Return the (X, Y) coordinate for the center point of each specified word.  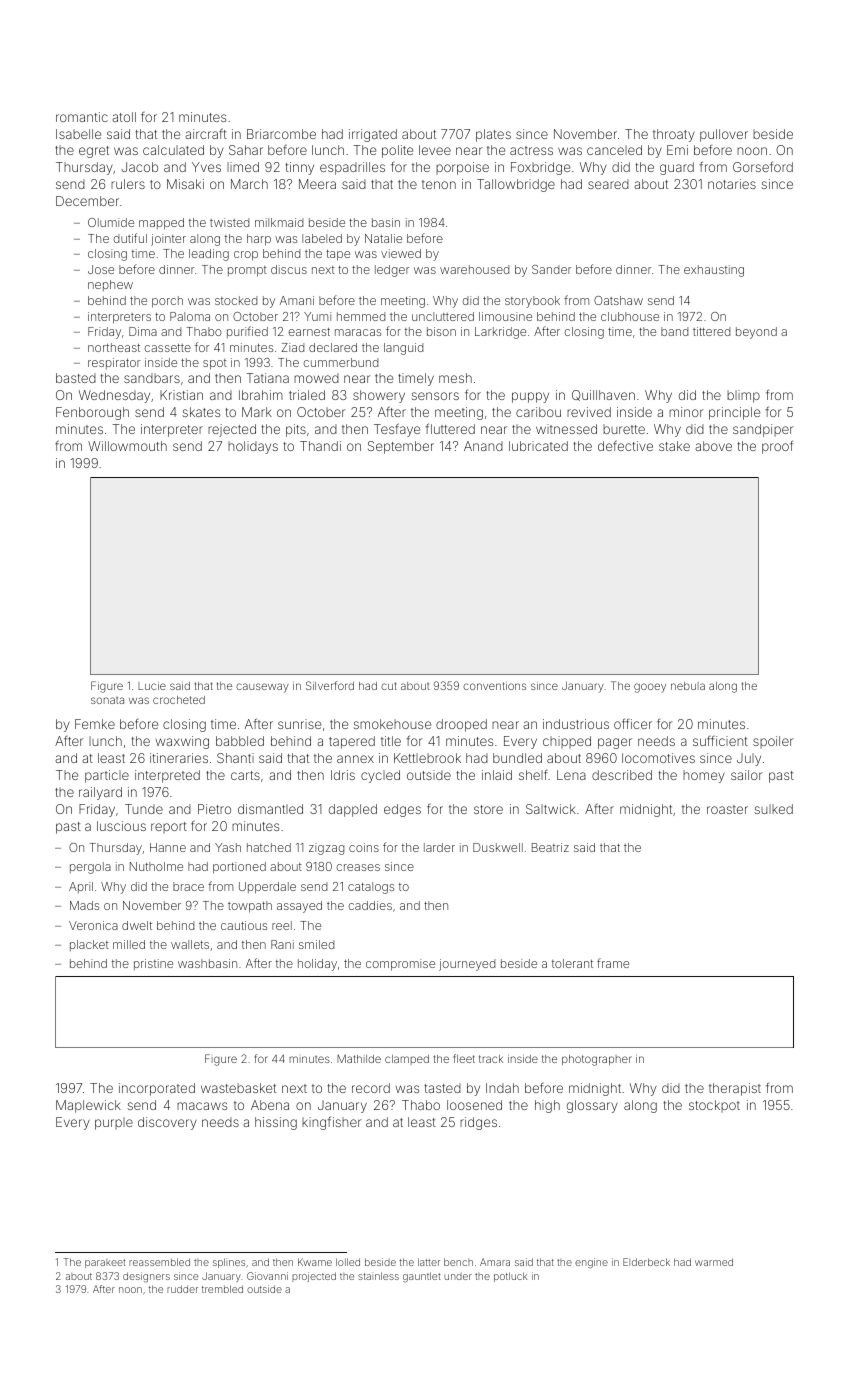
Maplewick (88, 1106)
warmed (714, 1262)
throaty (674, 135)
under (458, 1276)
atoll (124, 117)
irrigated (373, 135)
